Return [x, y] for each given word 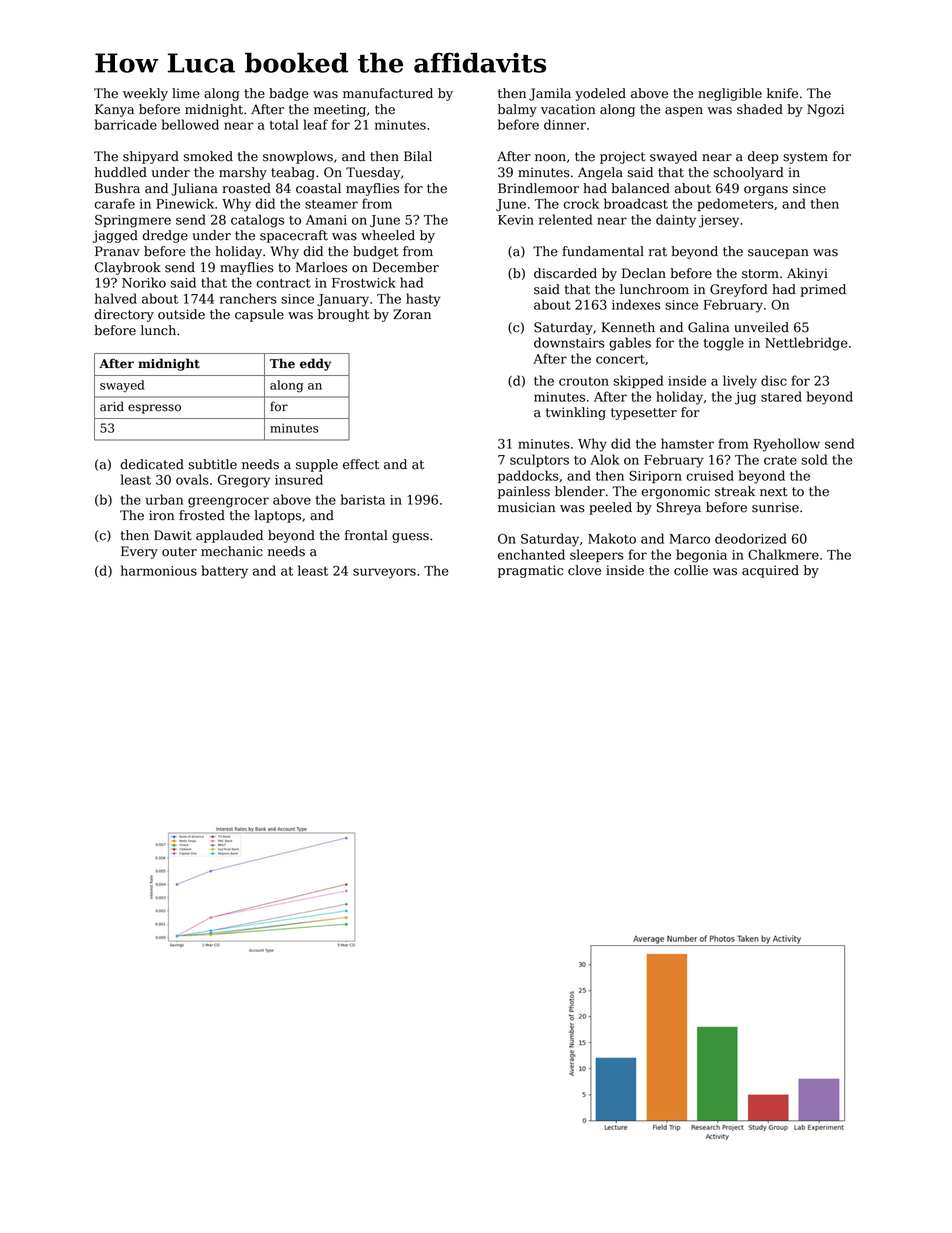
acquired [770, 571]
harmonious [159, 570]
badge [288, 94]
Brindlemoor [538, 188]
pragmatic [530, 571]
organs [766, 191]
